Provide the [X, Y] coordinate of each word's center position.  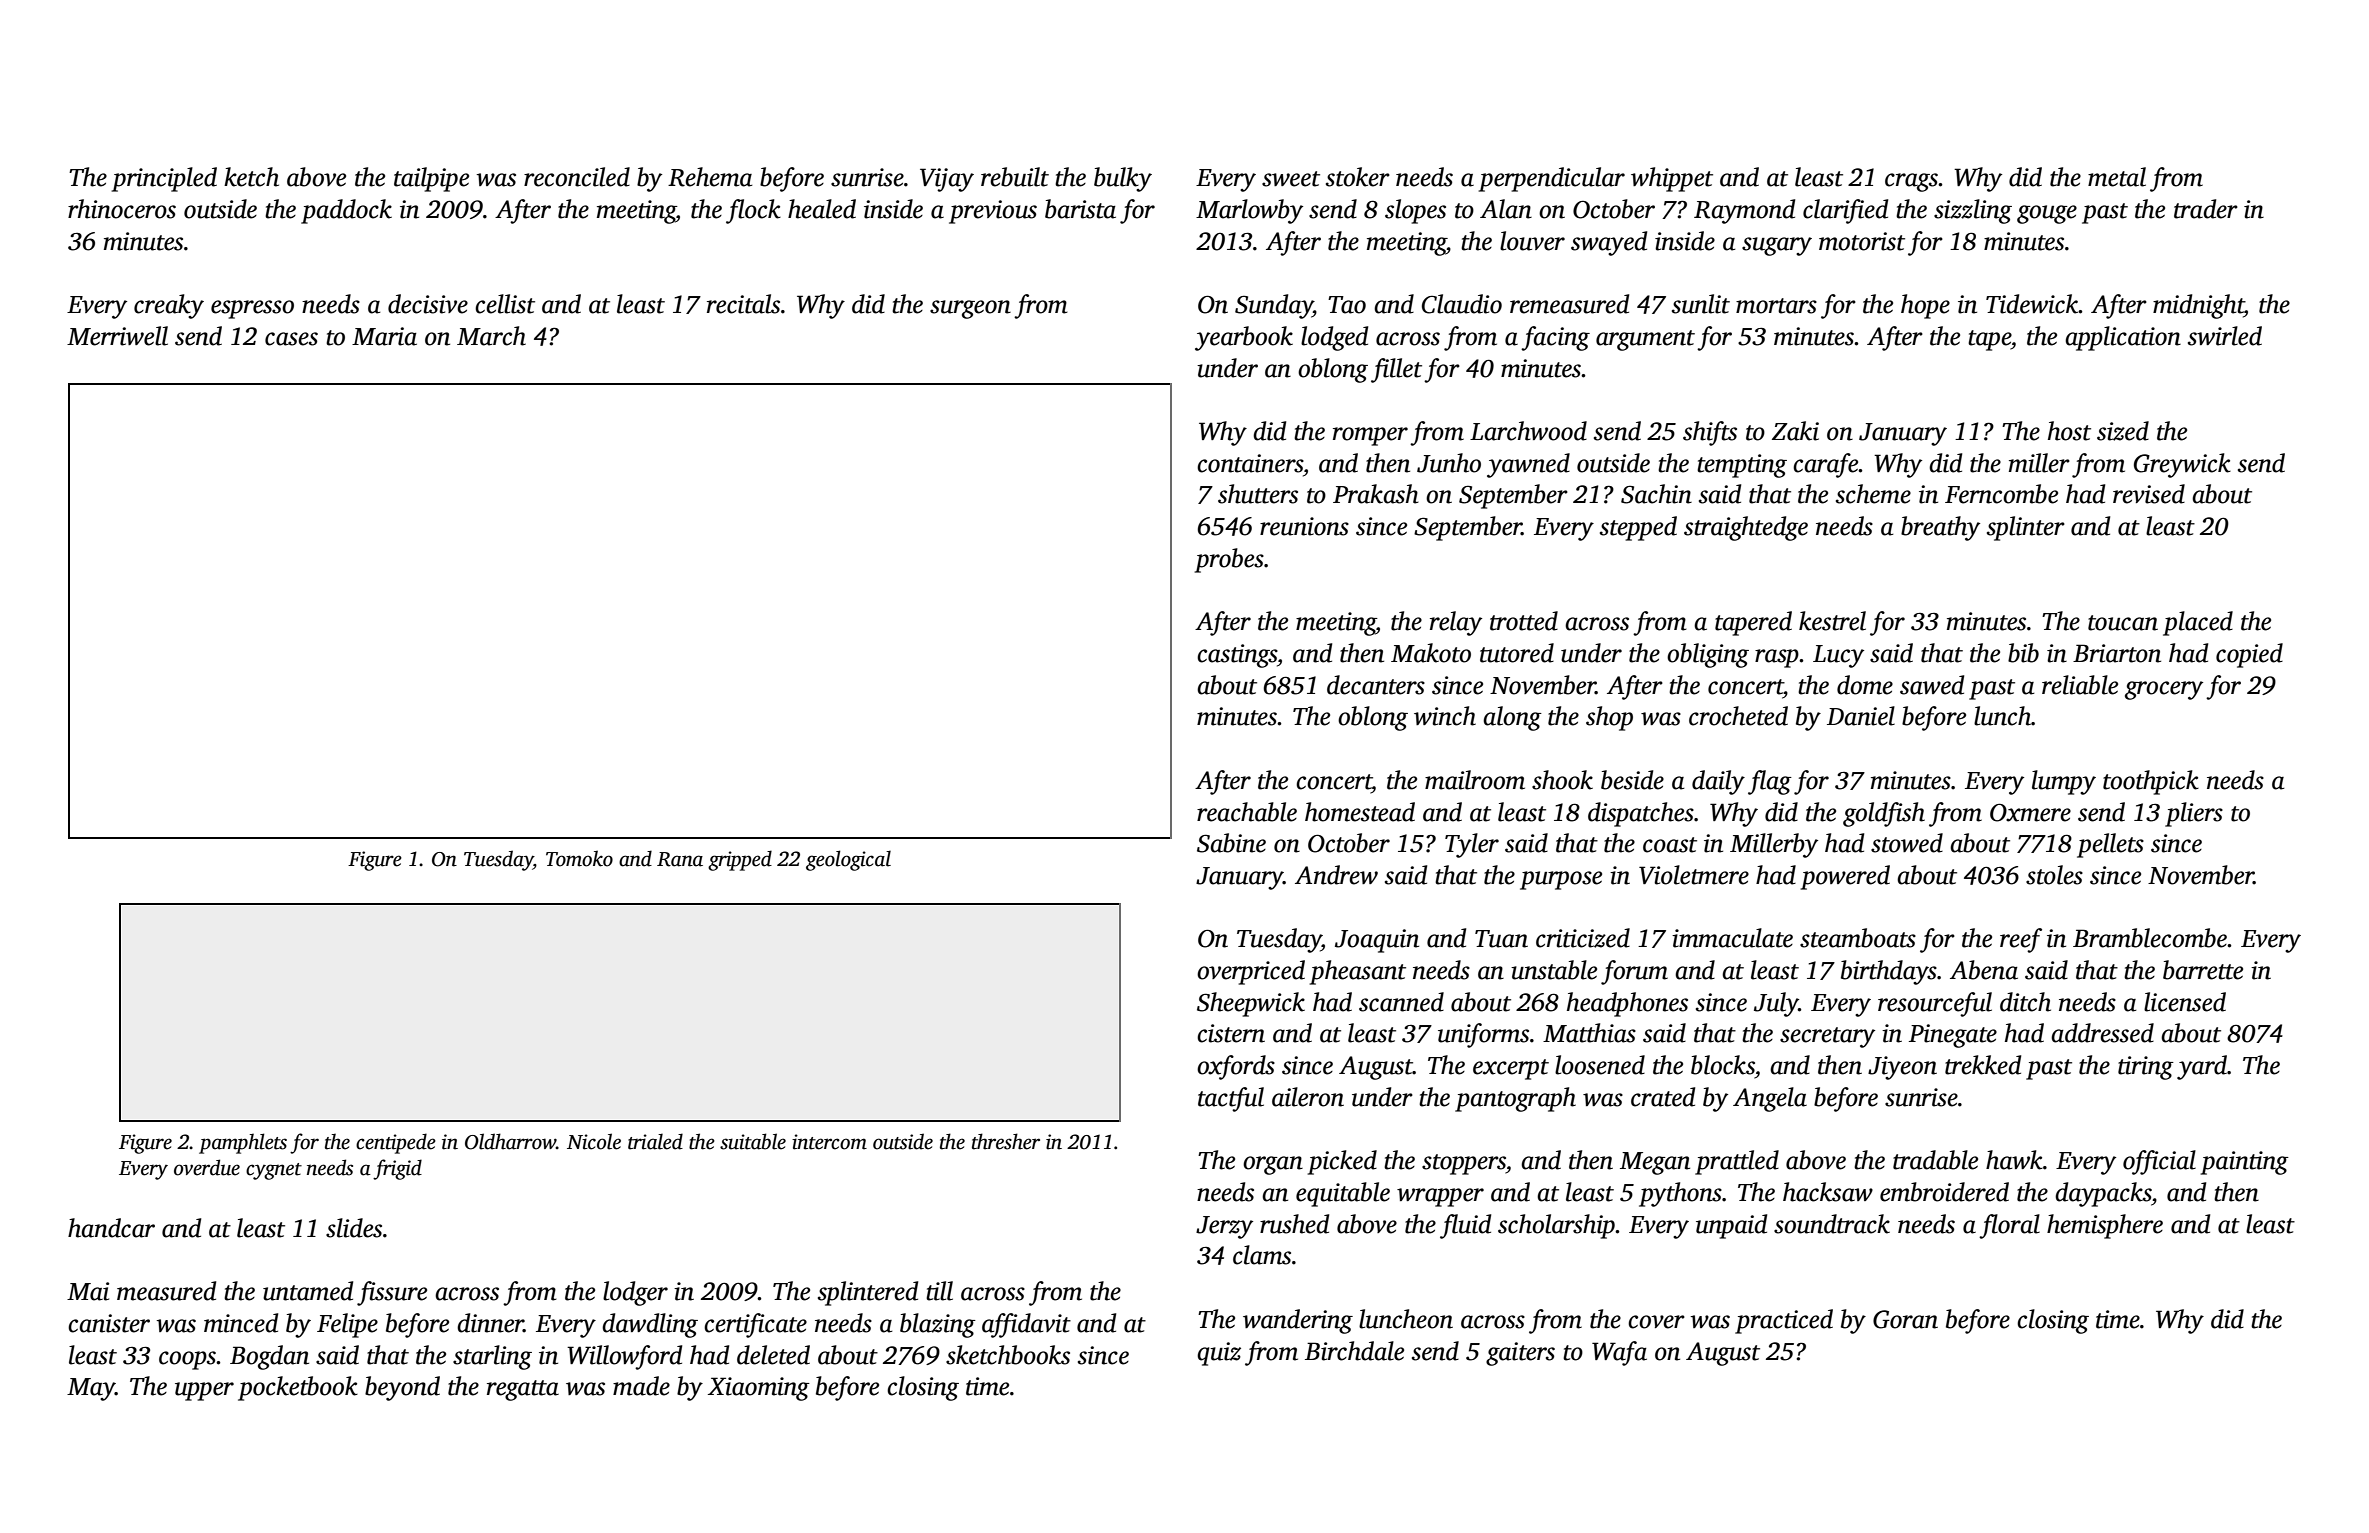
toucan [2123, 623]
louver [1532, 241]
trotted [1524, 621]
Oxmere [2030, 813]
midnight [2198, 306]
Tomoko [579, 858]
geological [848, 860]
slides [354, 1228]
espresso [252, 309]
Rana [680, 859]
